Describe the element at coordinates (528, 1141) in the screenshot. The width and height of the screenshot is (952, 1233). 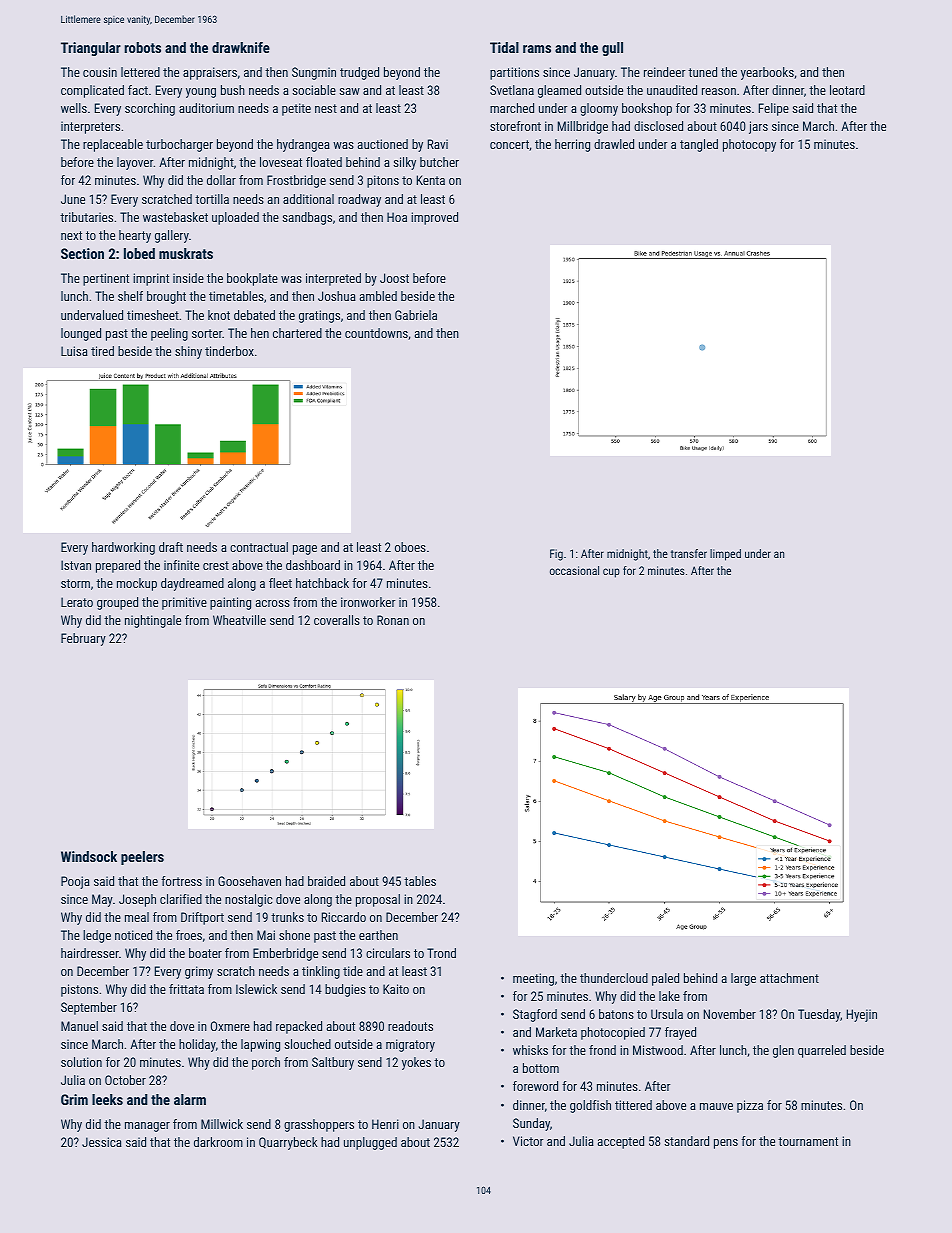
I see `Victor` at that location.
